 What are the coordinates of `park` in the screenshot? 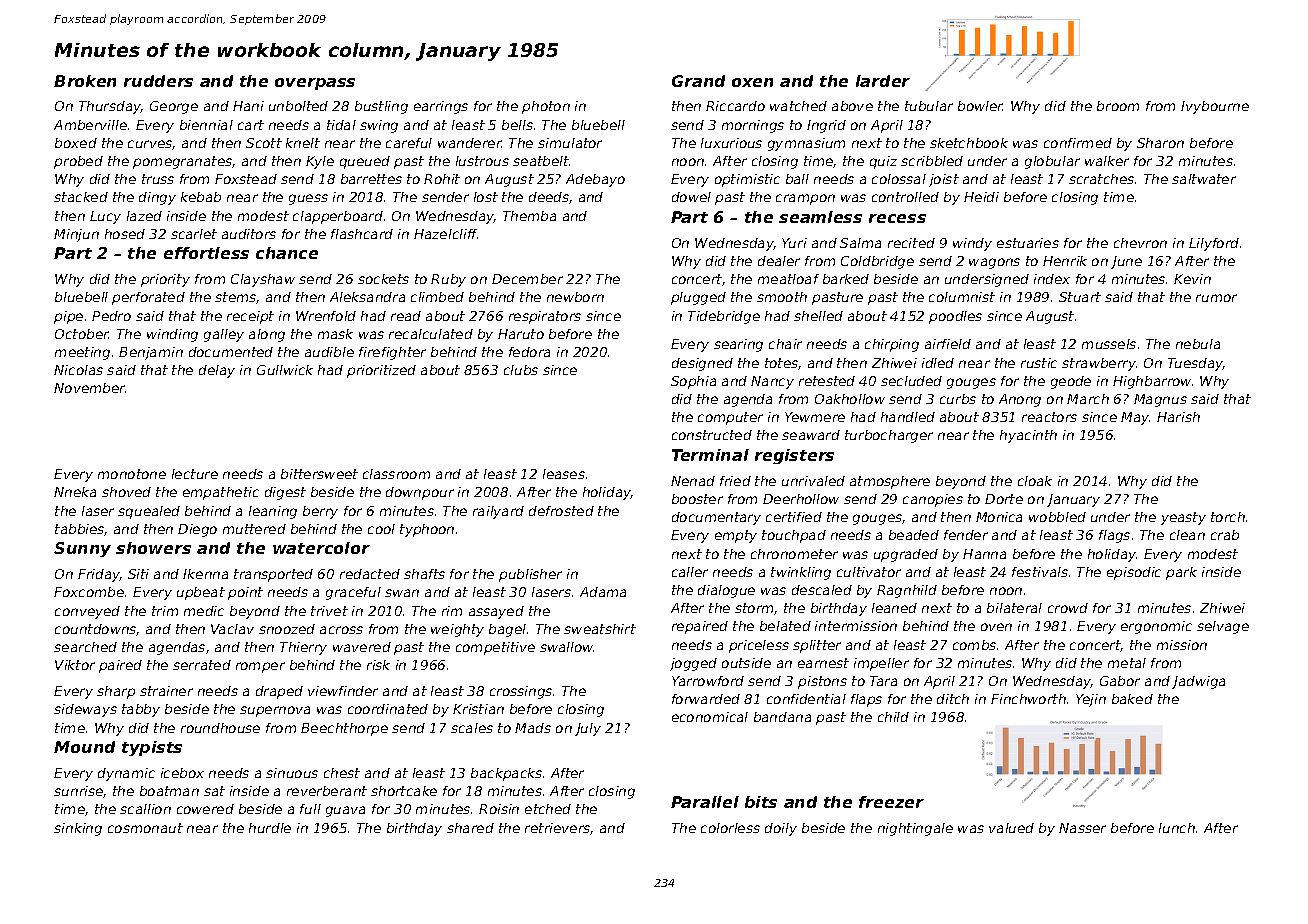 It's located at (1181, 573).
